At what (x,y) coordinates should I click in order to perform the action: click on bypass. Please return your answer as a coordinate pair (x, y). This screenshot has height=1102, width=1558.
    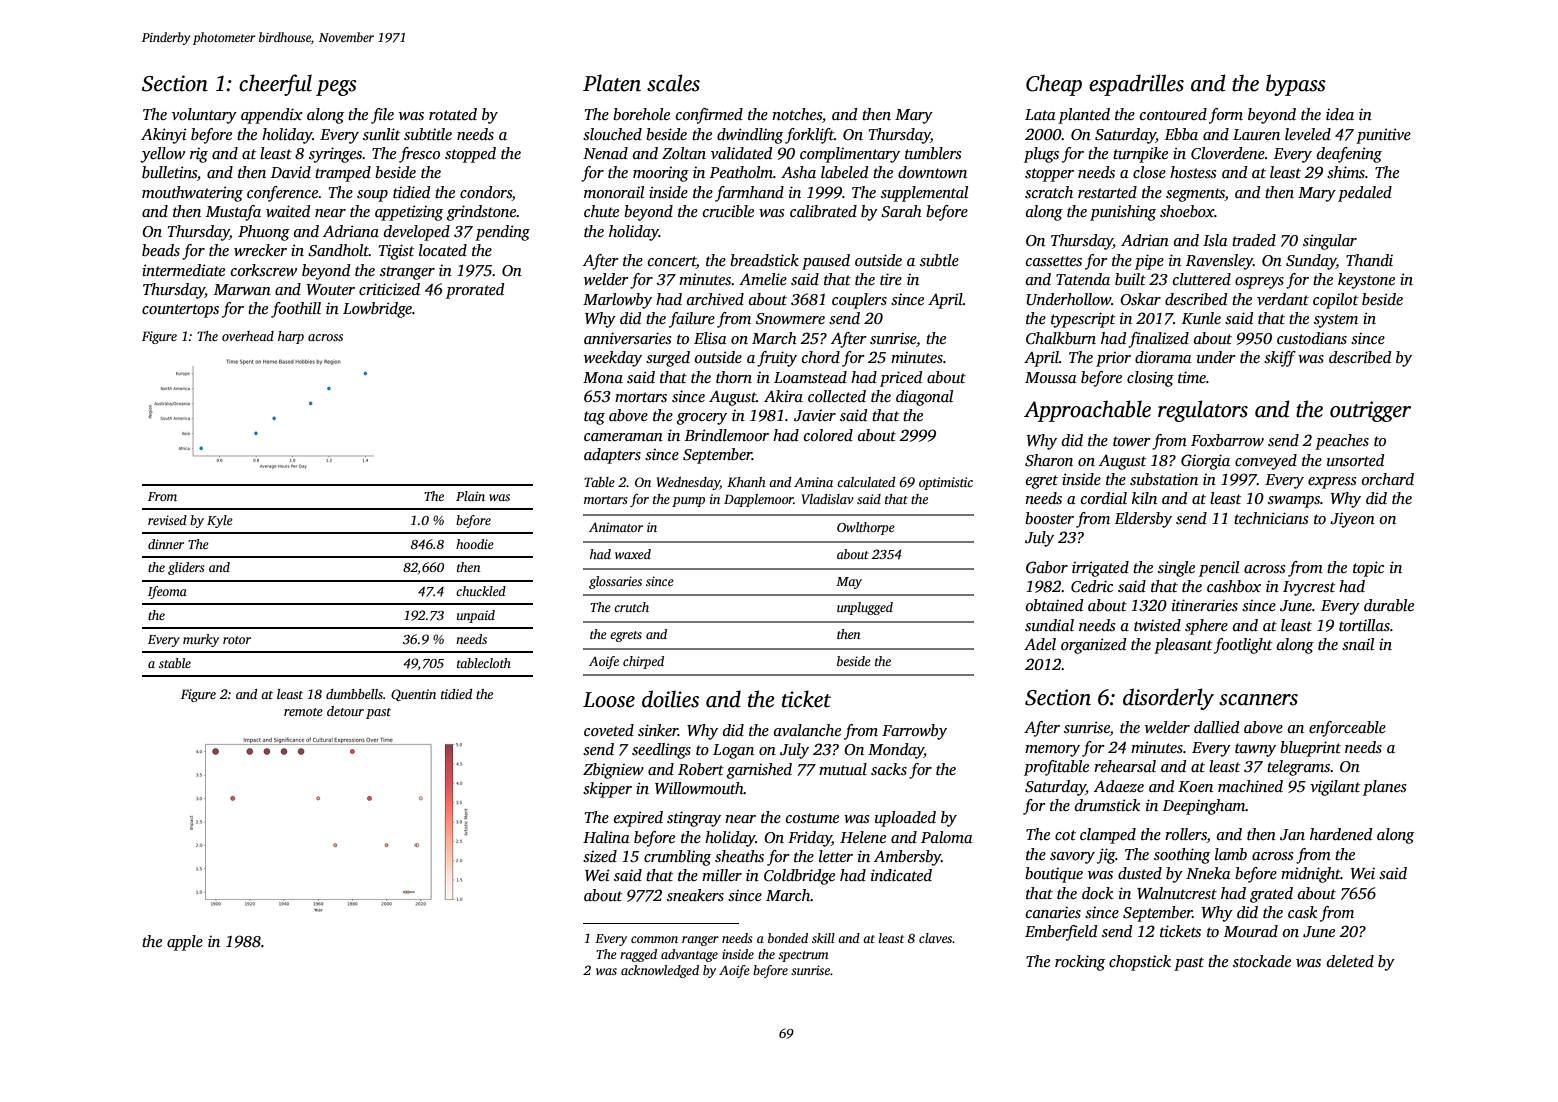
    Looking at the image, I should click on (1296, 85).
